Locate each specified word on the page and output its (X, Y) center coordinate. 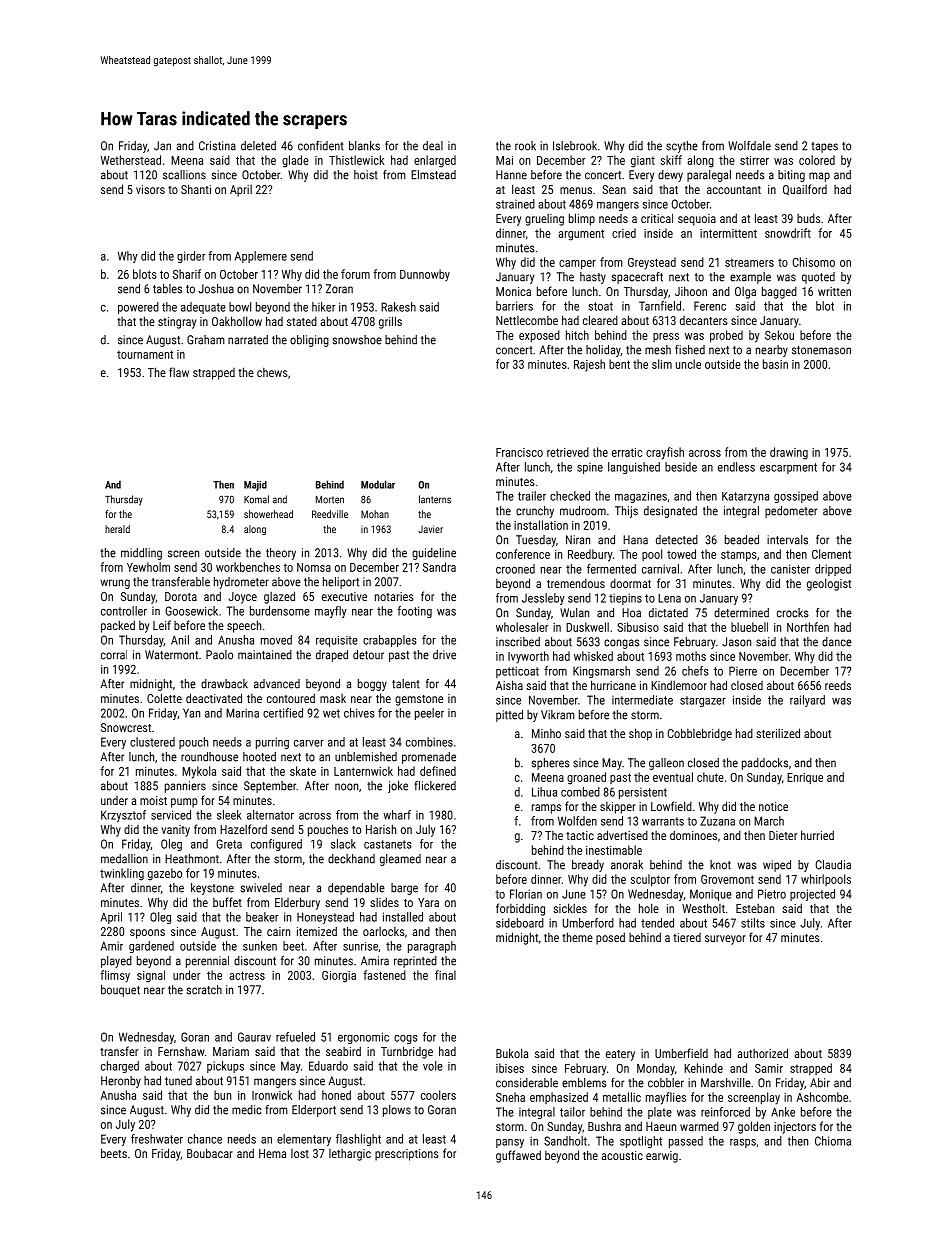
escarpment (788, 468)
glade (295, 161)
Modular (378, 484)
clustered (152, 742)
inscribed (518, 642)
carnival (660, 569)
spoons (147, 934)
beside (681, 467)
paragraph (432, 947)
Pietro (772, 894)
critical (657, 218)
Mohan (375, 514)
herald (117, 529)
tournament (145, 354)
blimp (582, 219)
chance (205, 1139)
